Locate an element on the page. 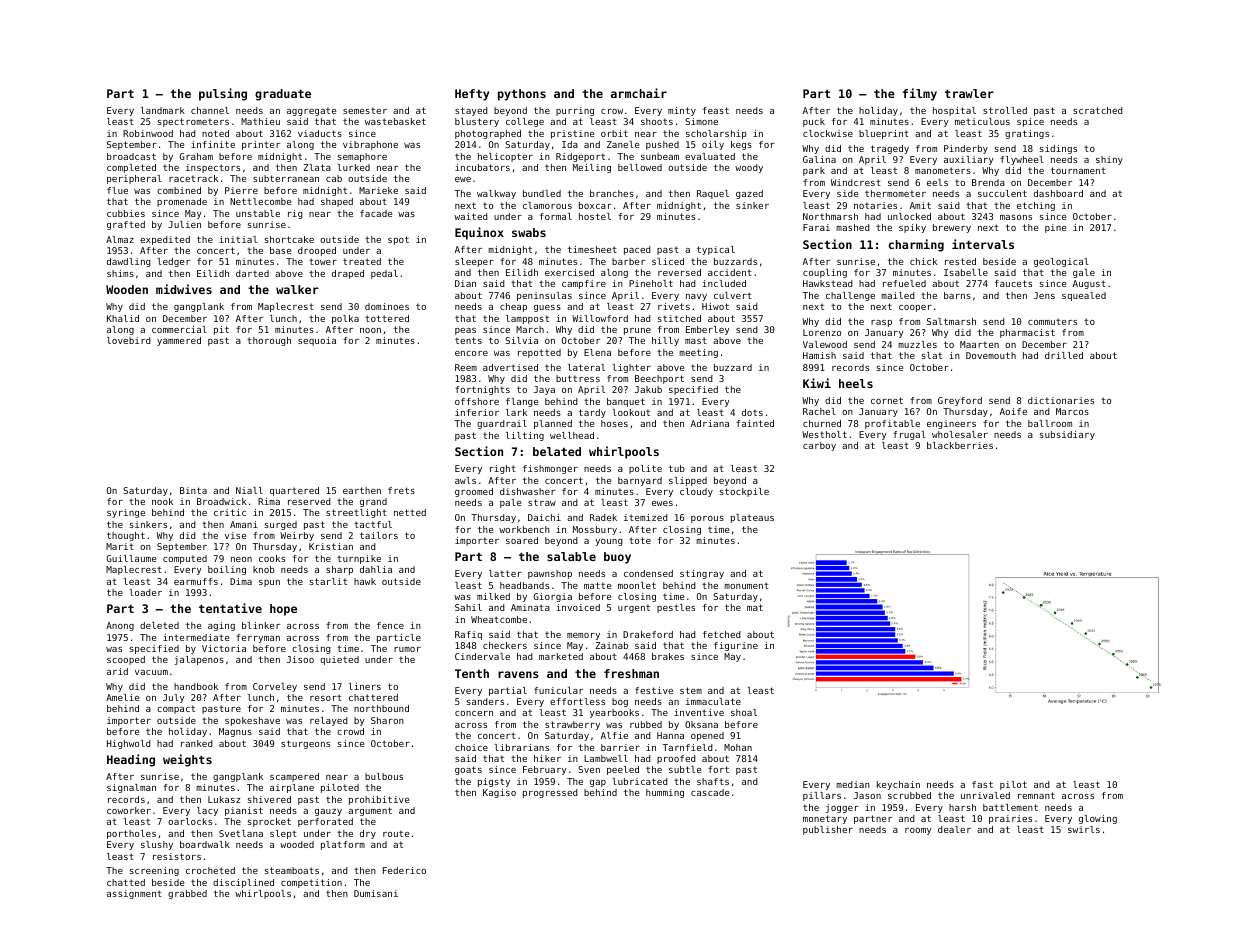 The width and height of the image is (1233, 952). pedal is located at coordinates (384, 274).
